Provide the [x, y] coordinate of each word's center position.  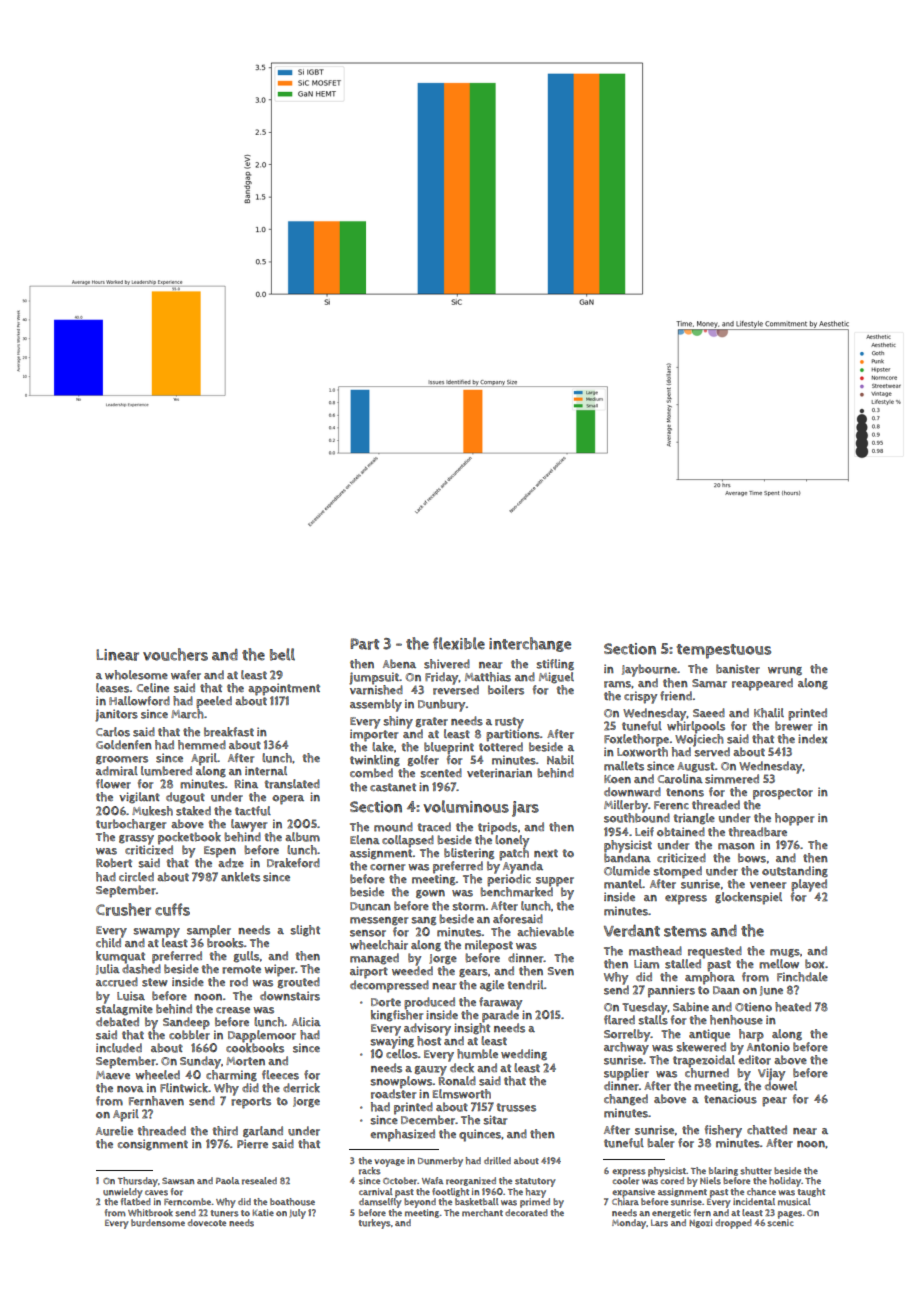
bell [282, 654]
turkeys [375, 1224]
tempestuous [724, 651]
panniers [671, 991]
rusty [509, 723]
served [712, 752]
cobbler [189, 1035]
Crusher [123, 909]
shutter [756, 1171]
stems [685, 931]
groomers [122, 760]
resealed [259, 1181]
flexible [459, 643]
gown [430, 894]
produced [429, 1003]
